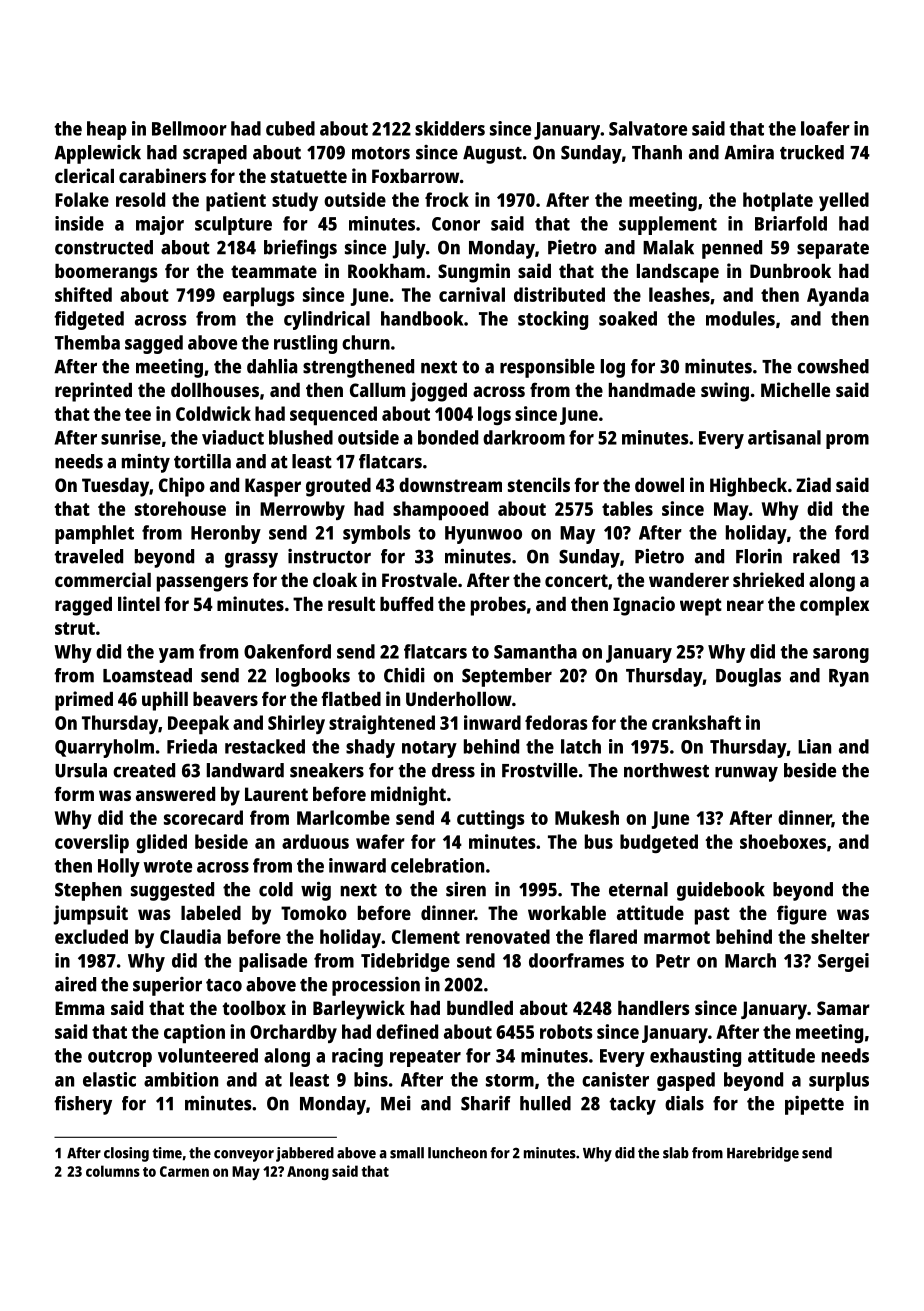 The height and width of the image is (1311, 924). I want to click on Carmen, so click(184, 1171).
